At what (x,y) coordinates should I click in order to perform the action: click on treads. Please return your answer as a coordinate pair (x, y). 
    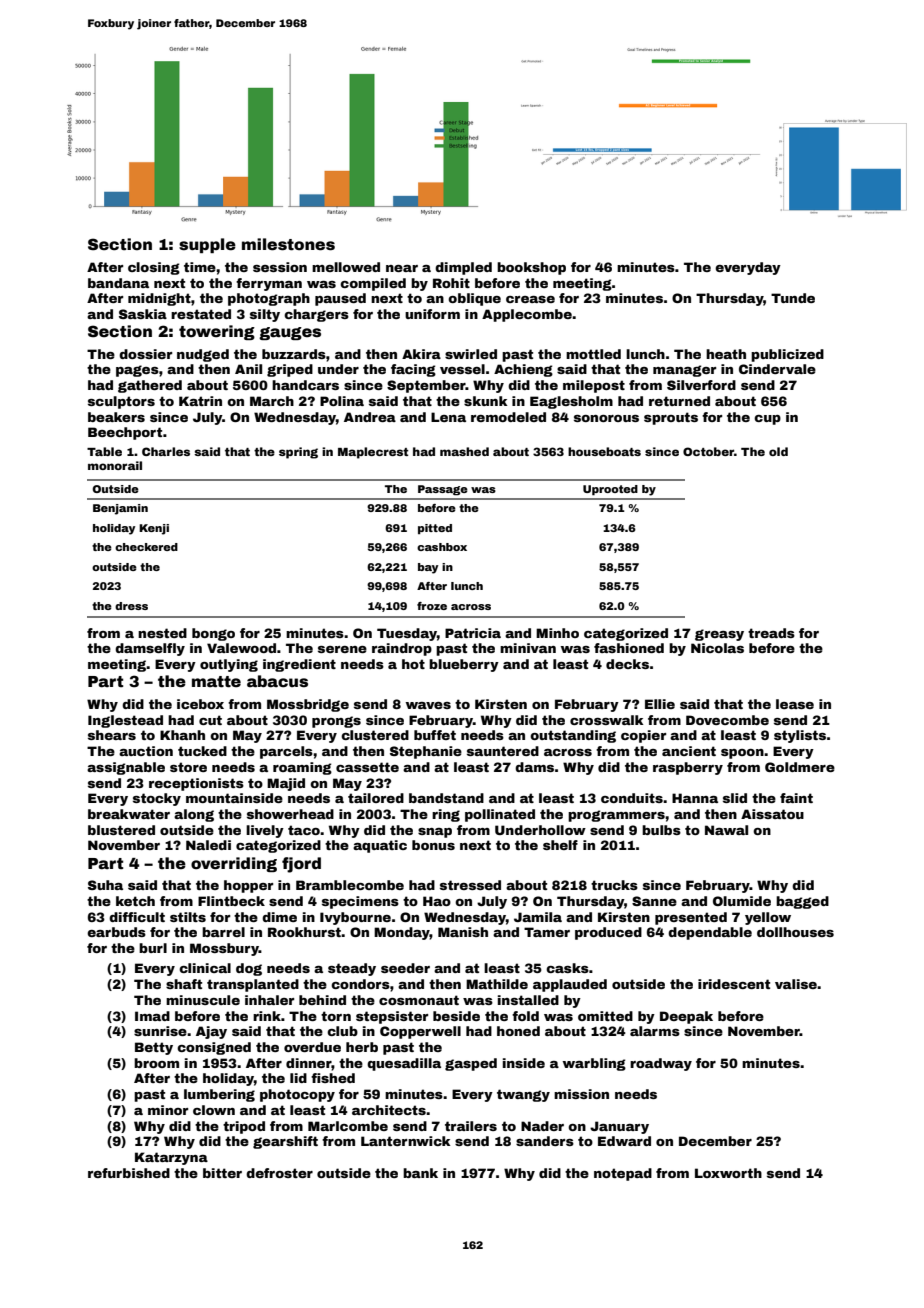
    Looking at the image, I should click on (771, 633).
